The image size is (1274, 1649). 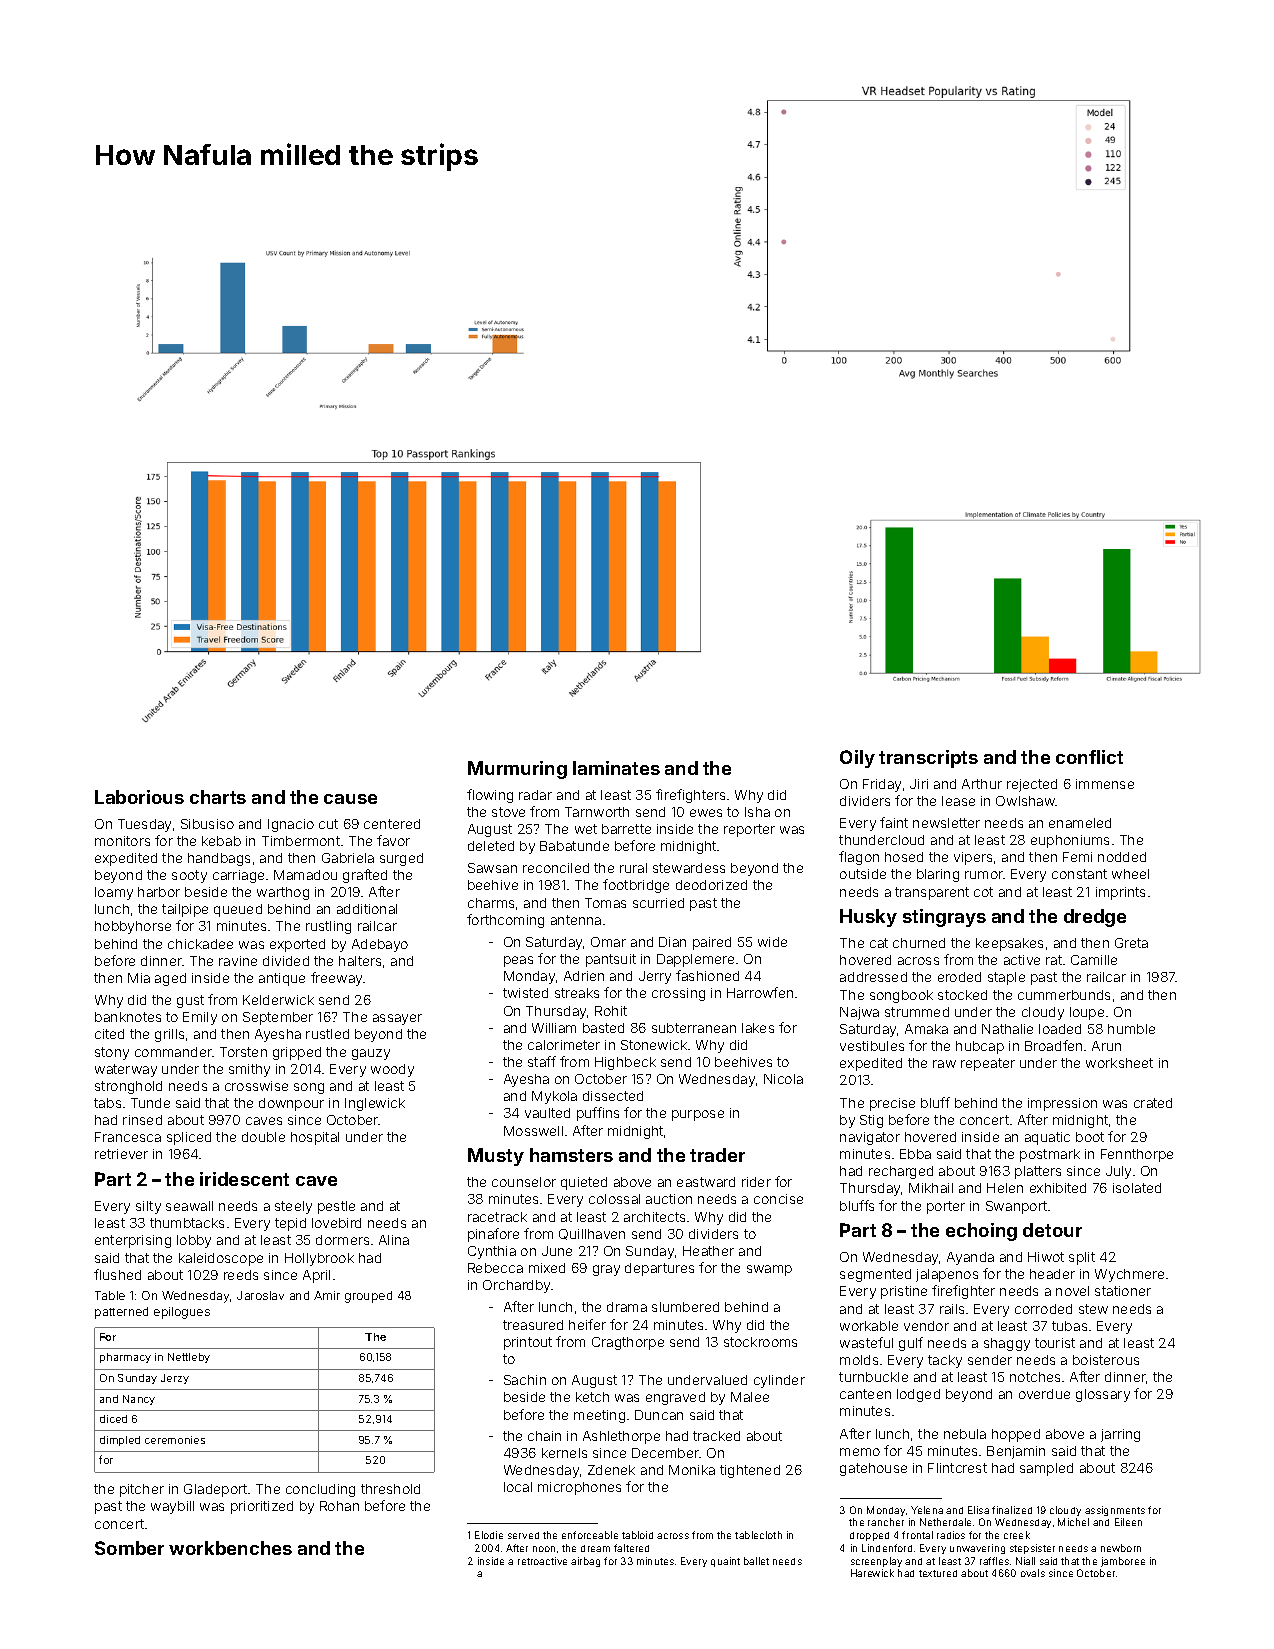 What do you see at coordinates (554, 1097) in the page?
I see `Mykola` at bounding box center [554, 1097].
